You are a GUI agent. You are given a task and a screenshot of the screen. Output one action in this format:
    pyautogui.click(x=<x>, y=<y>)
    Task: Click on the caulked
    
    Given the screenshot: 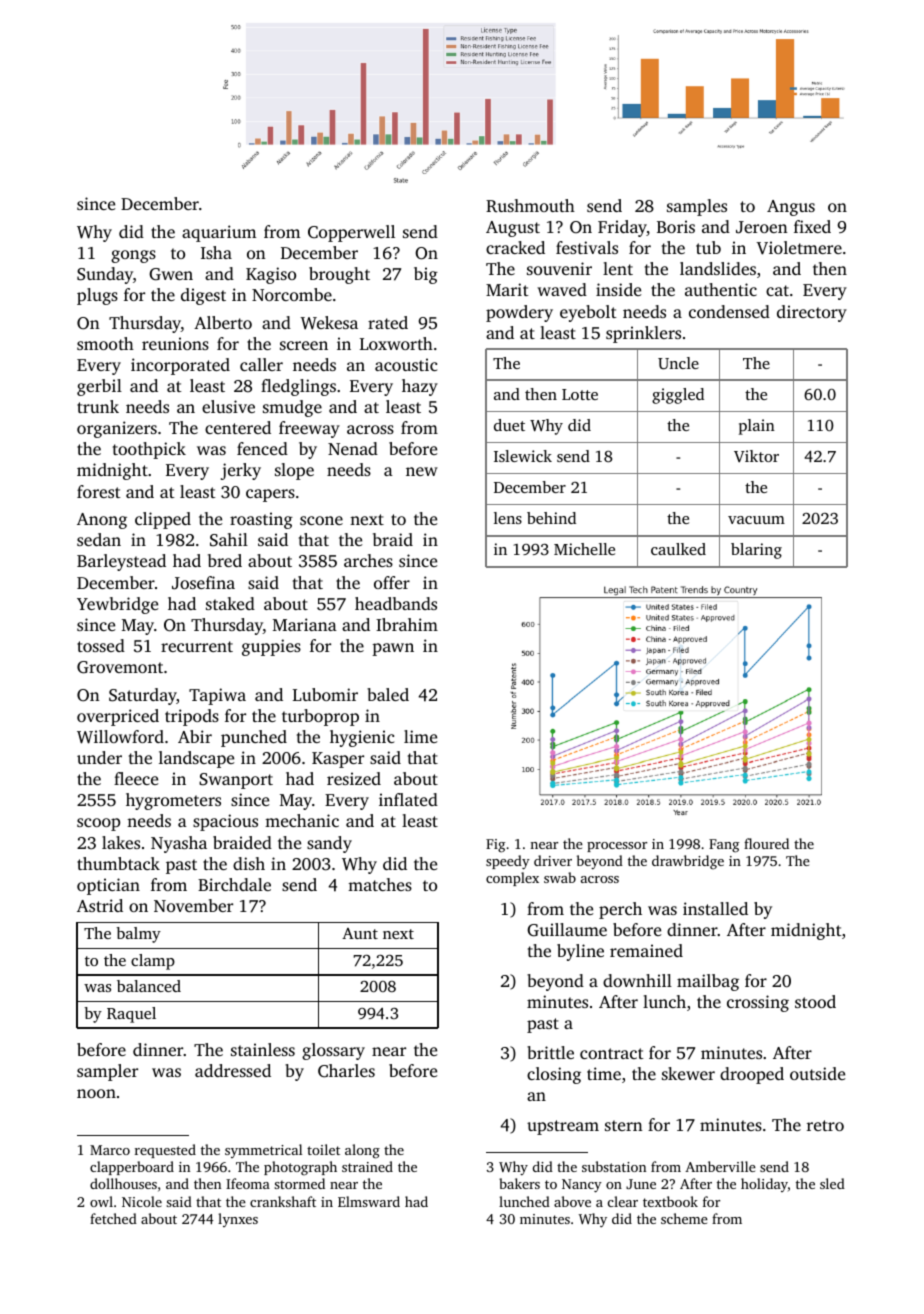 What is the action you would take?
    pyautogui.click(x=678, y=549)
